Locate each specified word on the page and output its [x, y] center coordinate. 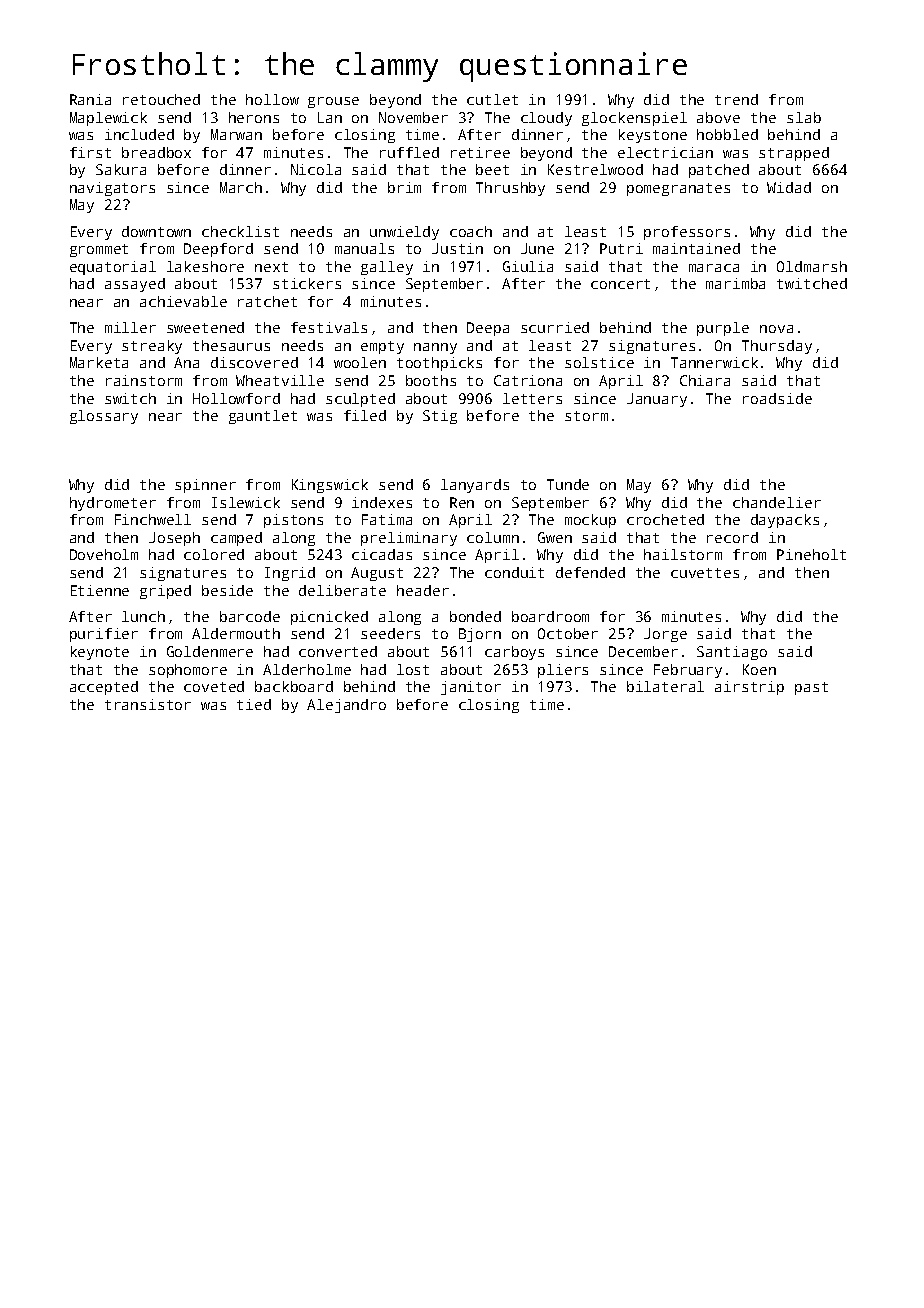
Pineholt [811, 554]
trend [736, 99]
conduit [514, 572]
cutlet [492, 99]
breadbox [156, 152]
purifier [104, 635]
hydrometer [113, 504]
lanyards [475, 486]
